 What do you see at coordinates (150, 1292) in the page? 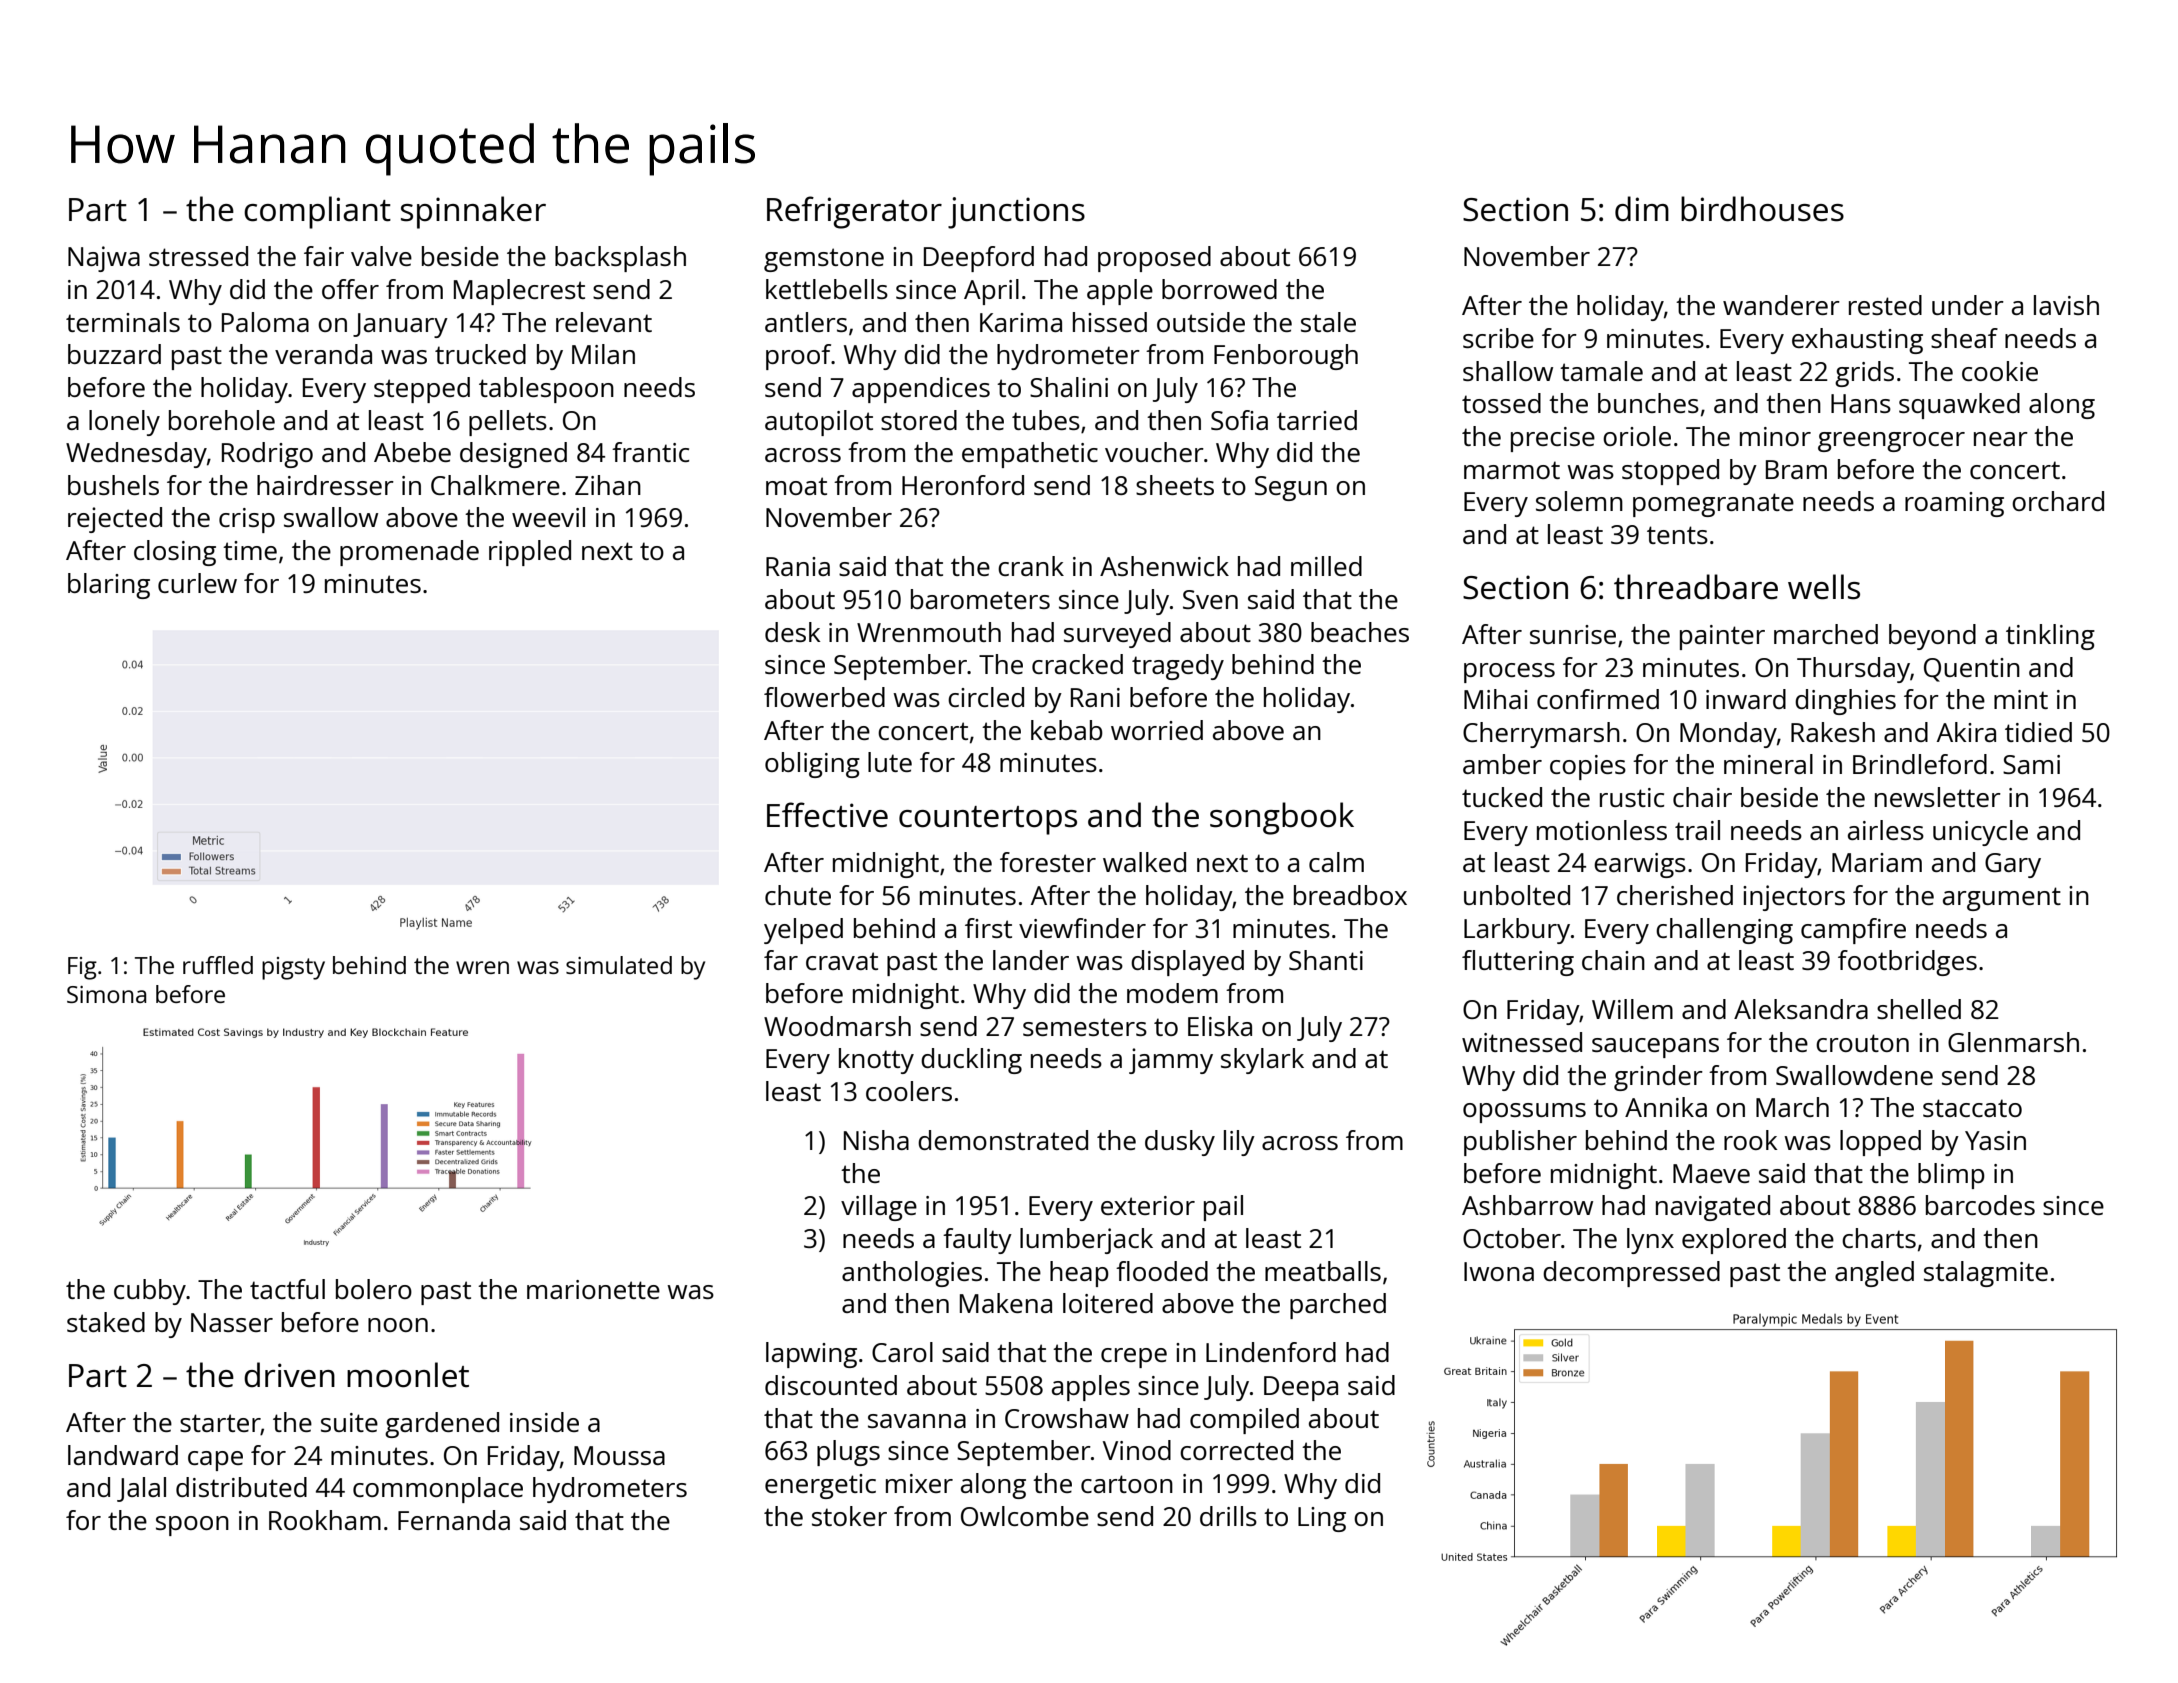
I see `cubby` at bounding box center [150, 1292].
